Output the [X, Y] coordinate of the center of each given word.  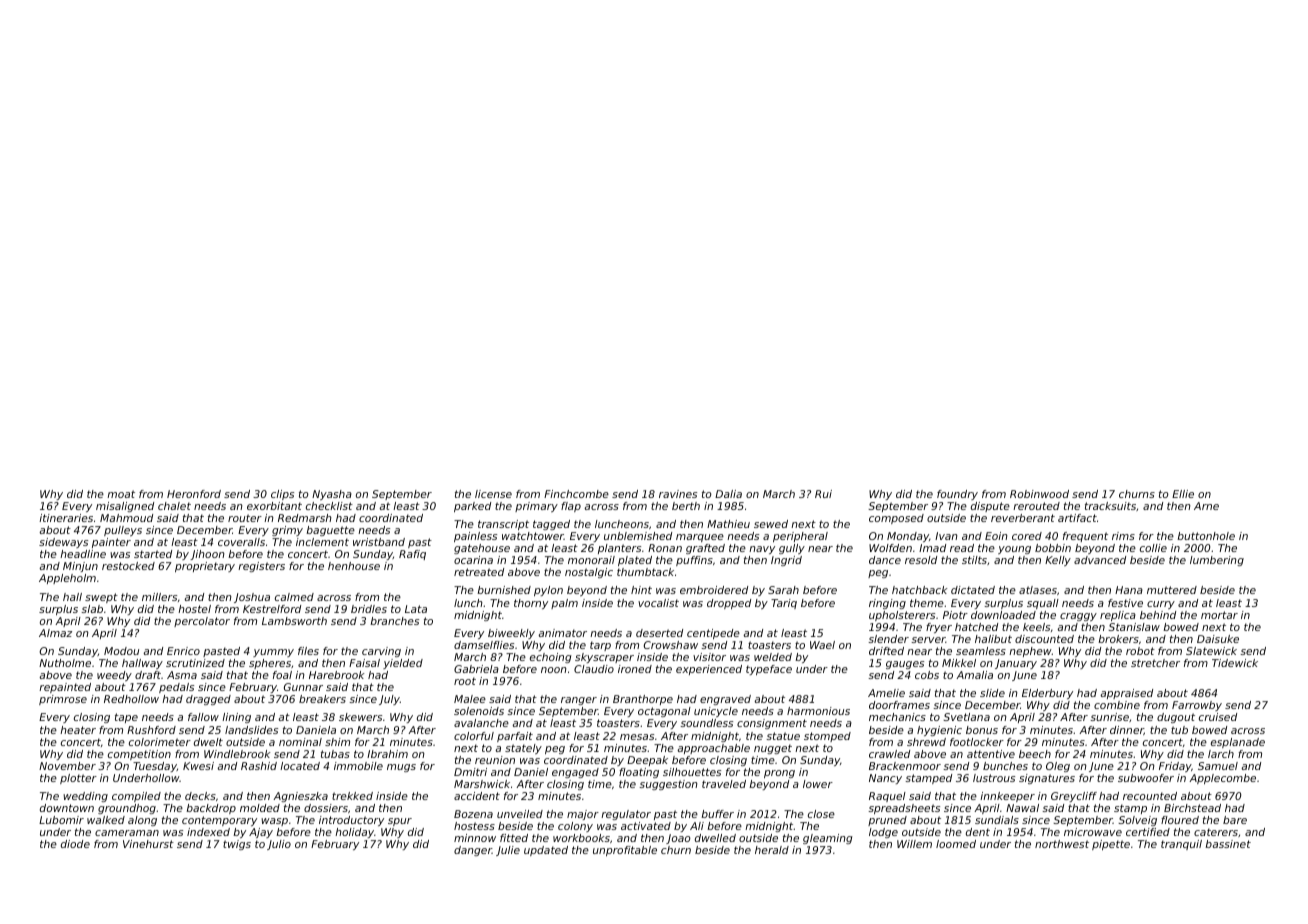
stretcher [1155, 663]
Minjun [80, 567]
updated [546, 851]
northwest [1062, 844]
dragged [208, 700]
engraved [725, 700]
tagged [551, 525]
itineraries [66, 518]
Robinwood [1039, 494]
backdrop [211, 809]
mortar [1219, 615]
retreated [479, 572]
